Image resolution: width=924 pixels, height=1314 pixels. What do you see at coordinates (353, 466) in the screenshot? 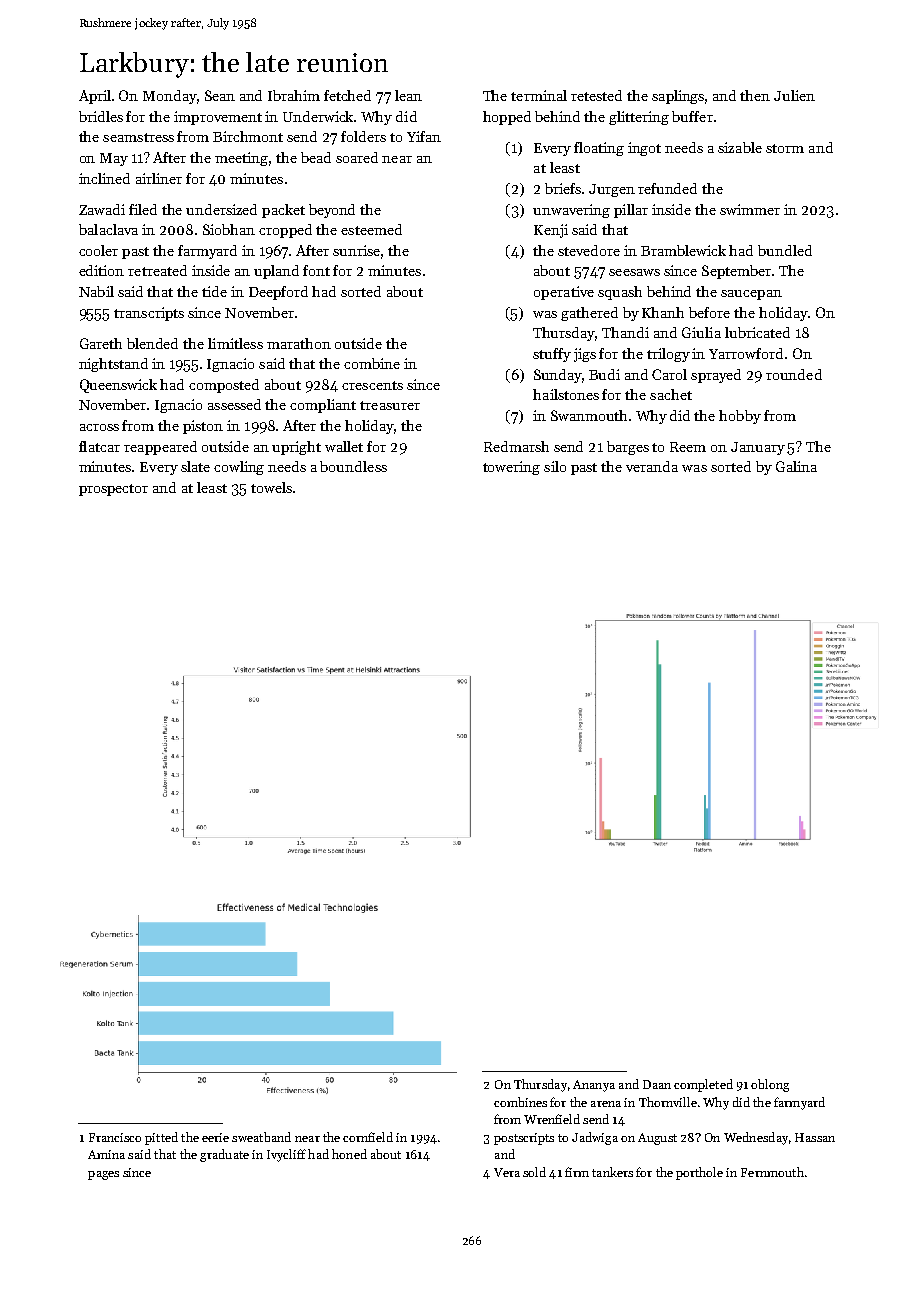
I see `boundless` at bounding box center [353, 466].
